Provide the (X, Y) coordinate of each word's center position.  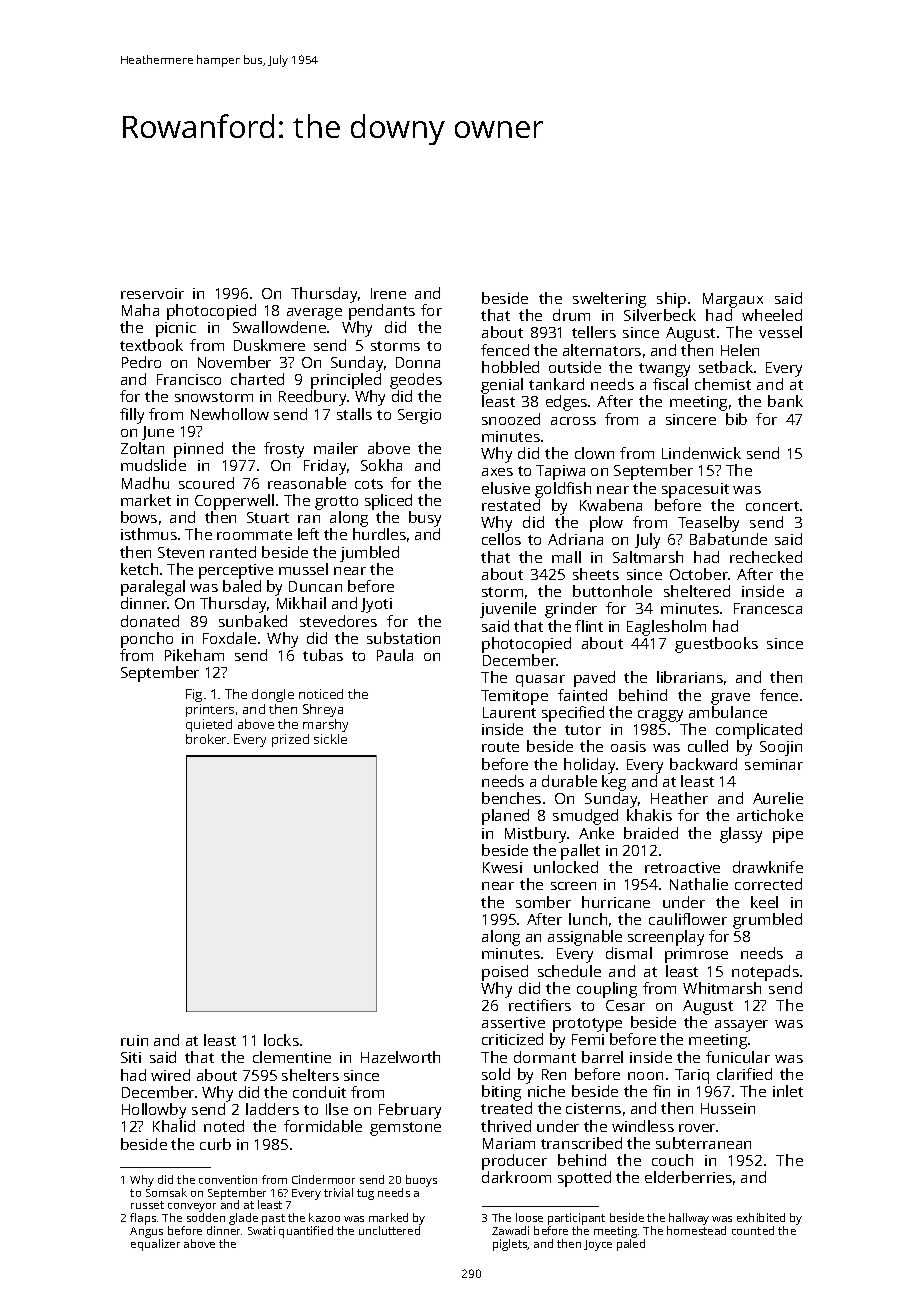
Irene (388, 293)
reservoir (152, 293)
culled (708, 746)
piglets (510, 1245)
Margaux (733, 300)
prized (290, 740)
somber (543, 902)
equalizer (155, 1245)
